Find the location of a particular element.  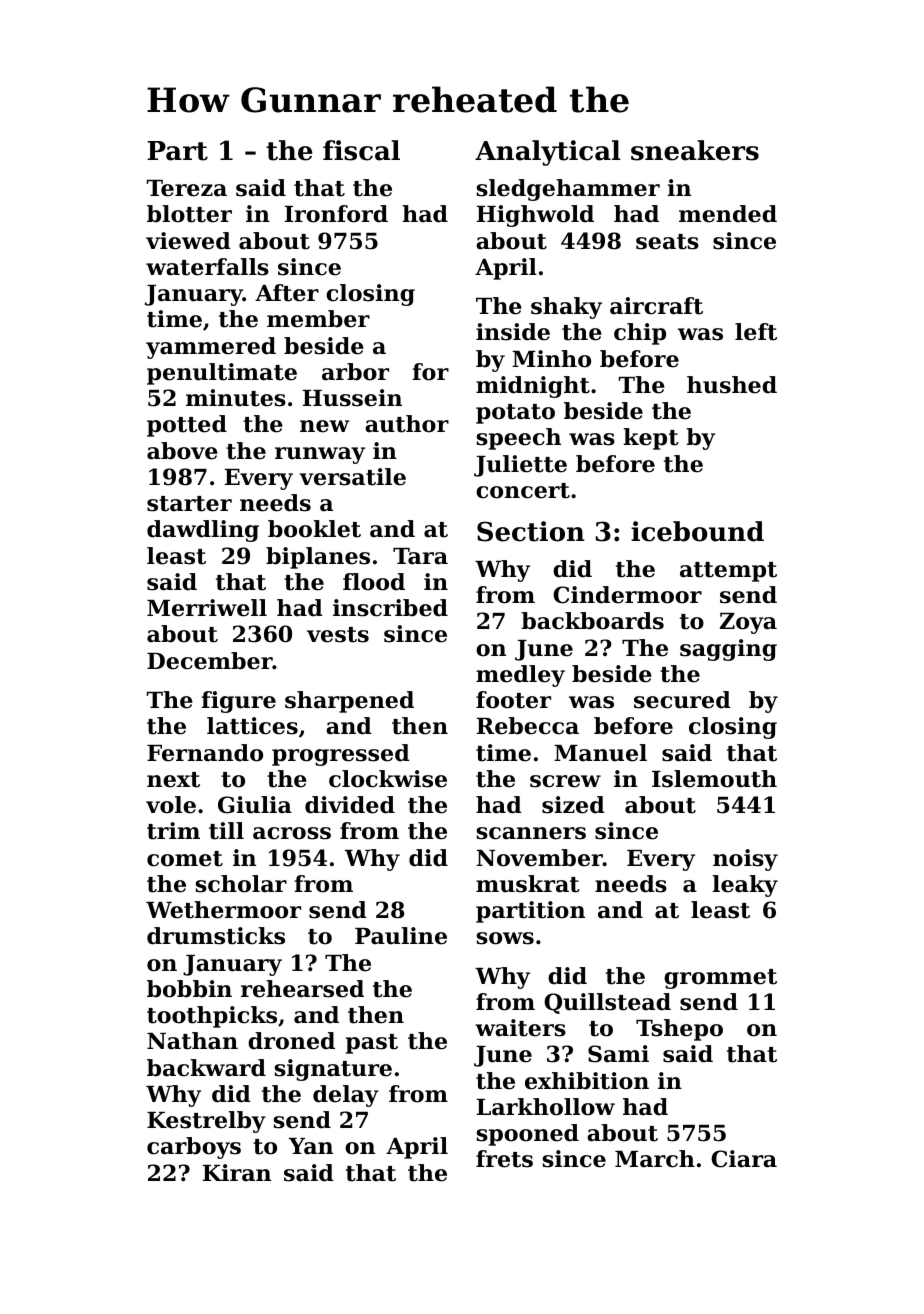

Section is located at coordinates (531, 531).
